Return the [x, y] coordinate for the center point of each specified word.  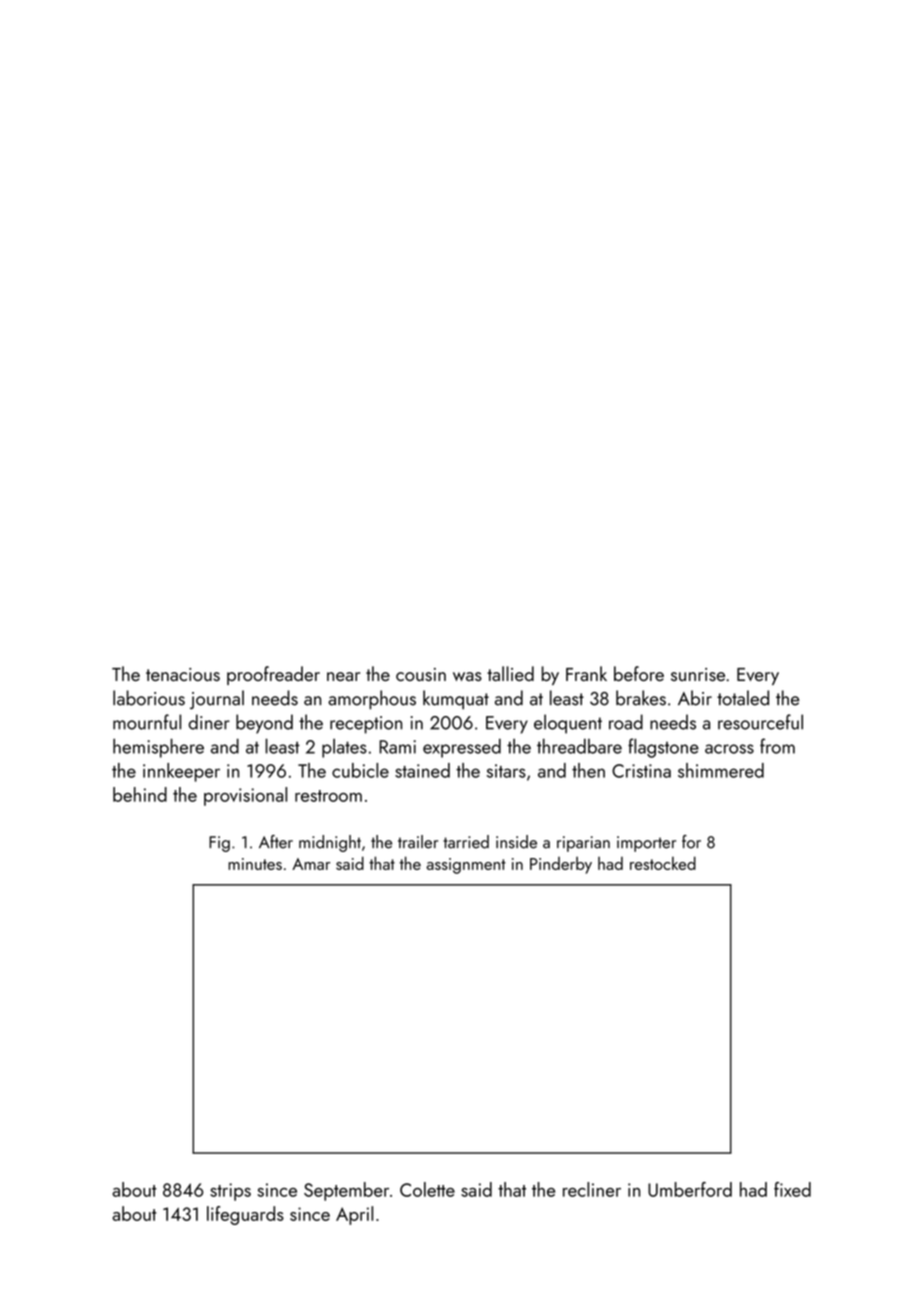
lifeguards [245, 1215]
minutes [255, 864]
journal [217, 699]
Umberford [690, 1189]
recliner [592, 1189]
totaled [743, 698]
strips [230, 1192]
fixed [792, 1189]
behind [140, 794]
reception [366, 725]
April [354, 1215]
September [346, 1191]
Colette [427, 1189]
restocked [663, 863]
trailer [418, 842]
